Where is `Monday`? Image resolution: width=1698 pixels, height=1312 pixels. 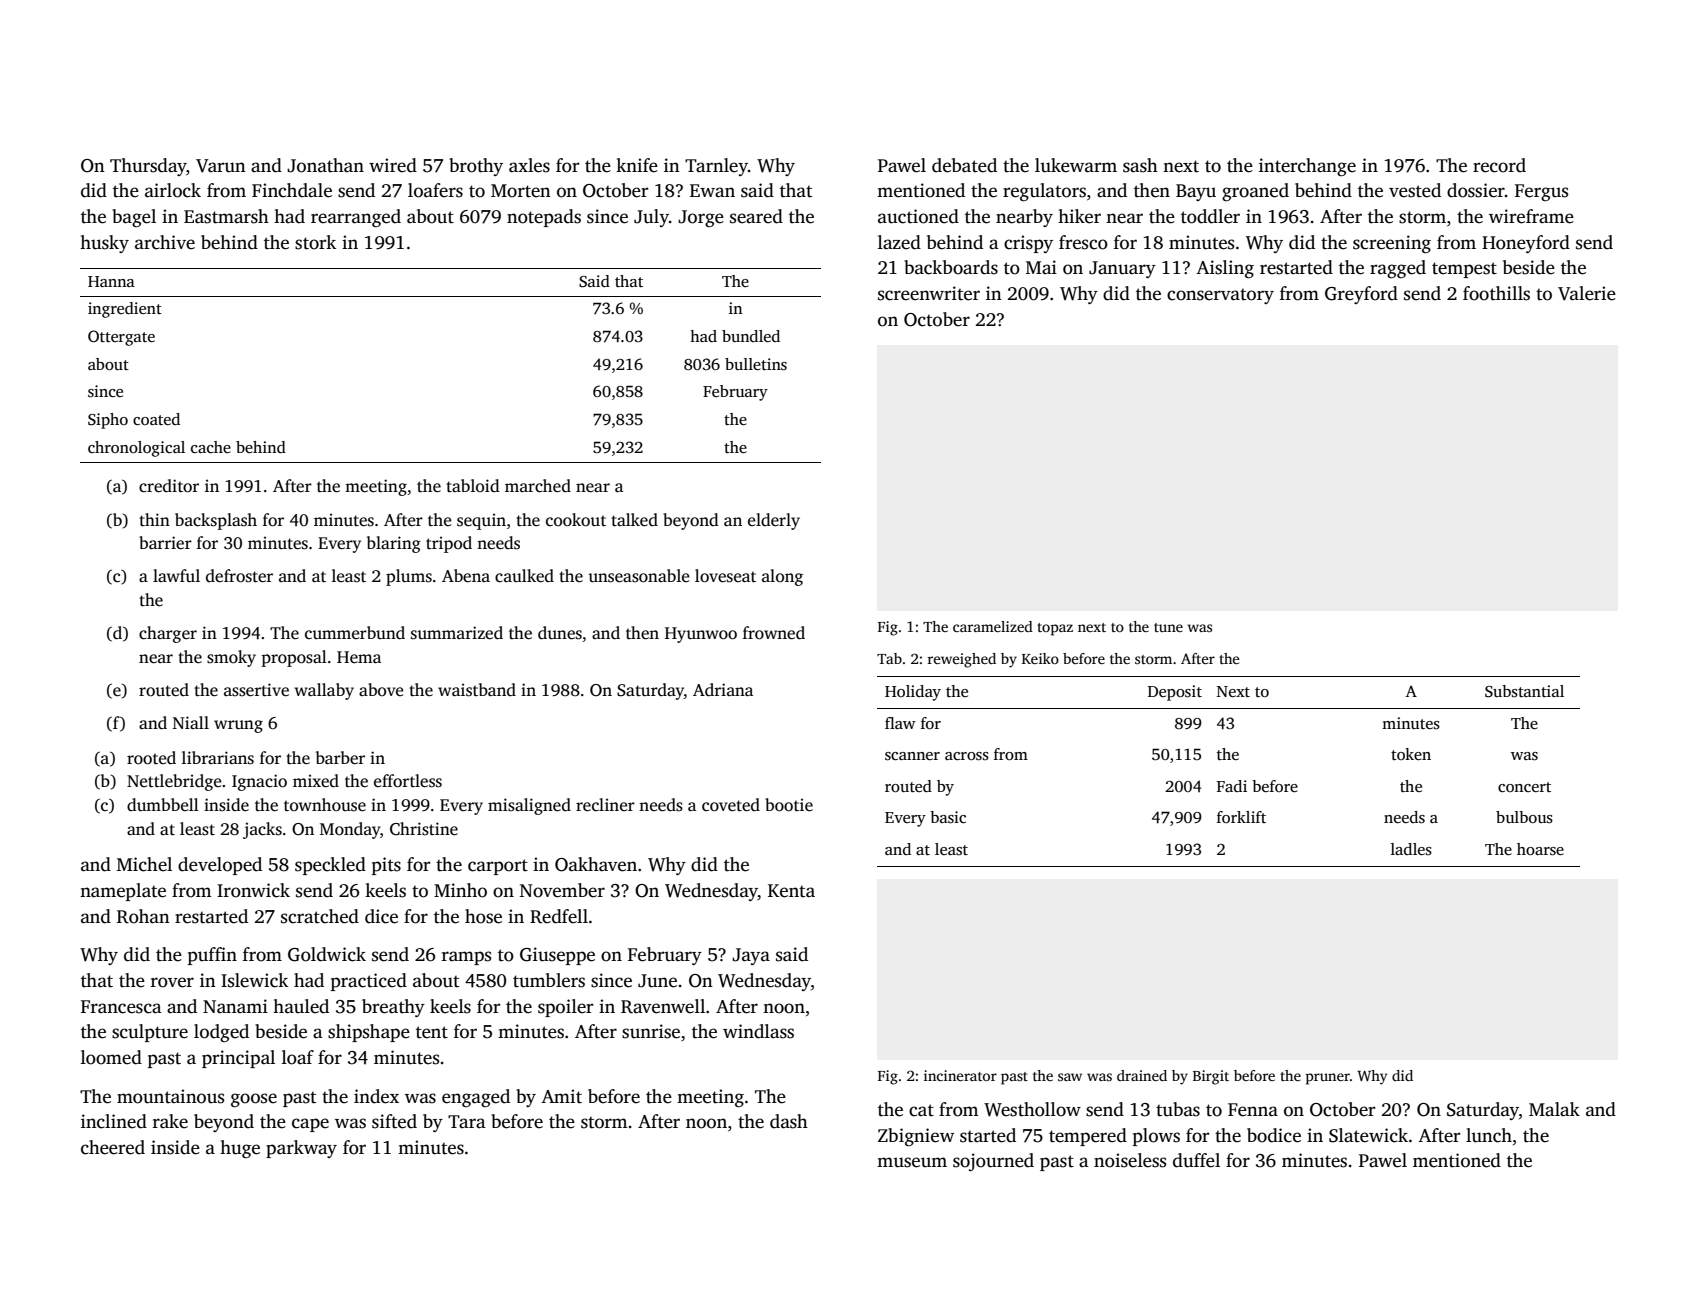 Monday is located at coordinates (350, 830).
